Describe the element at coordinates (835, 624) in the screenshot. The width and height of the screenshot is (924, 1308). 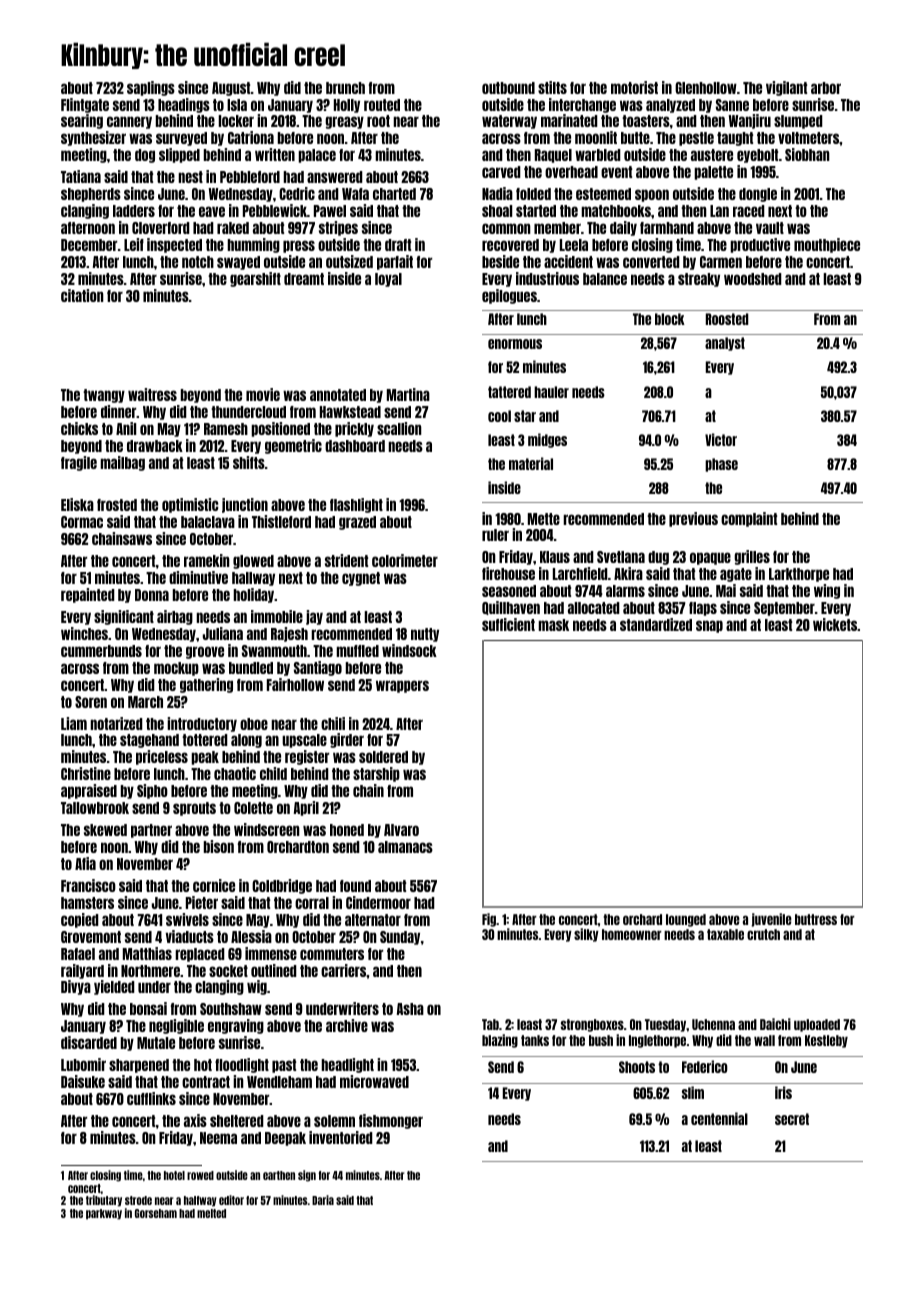
I see `wickets` at that location.
